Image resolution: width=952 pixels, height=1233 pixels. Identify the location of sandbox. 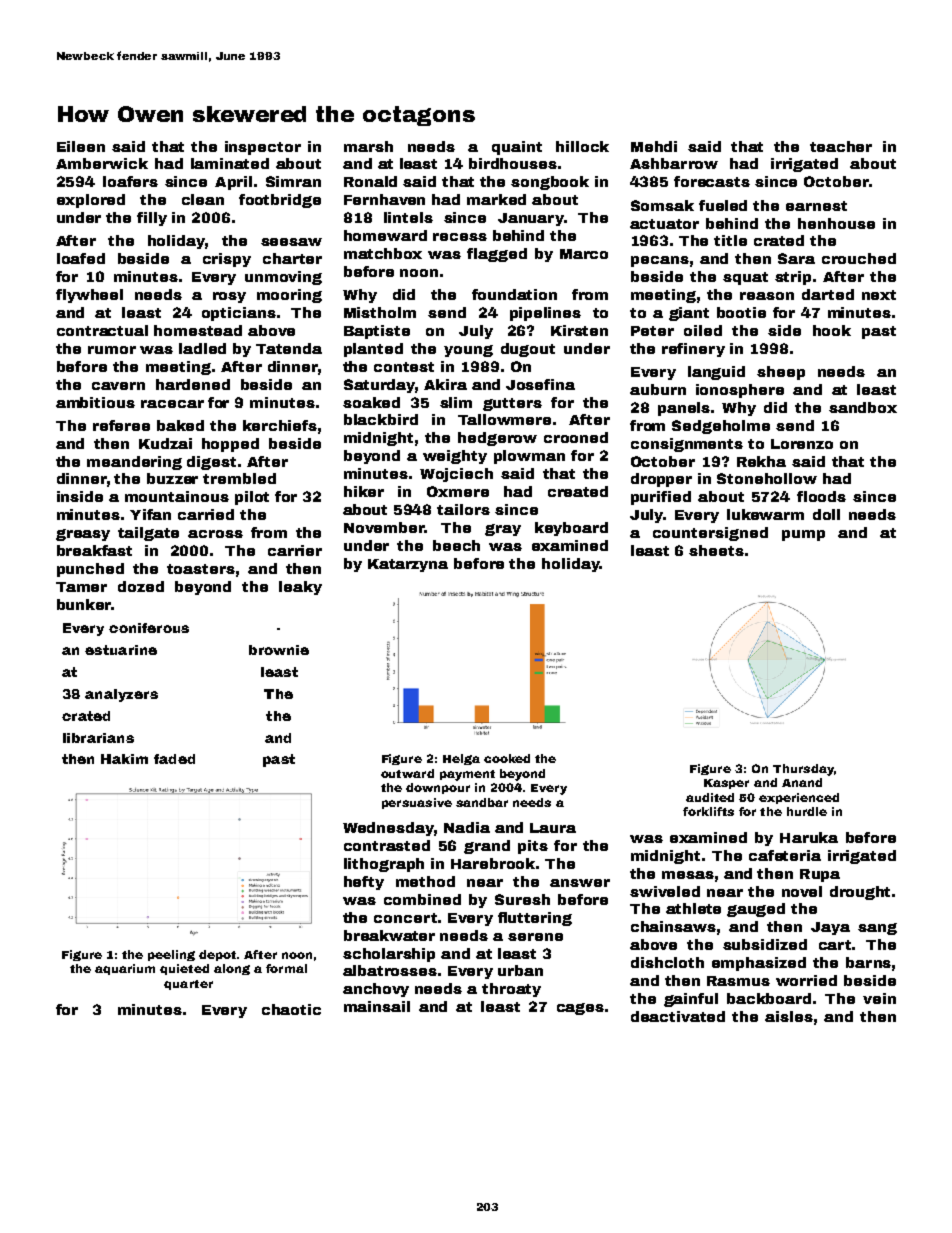
(863, 407).
